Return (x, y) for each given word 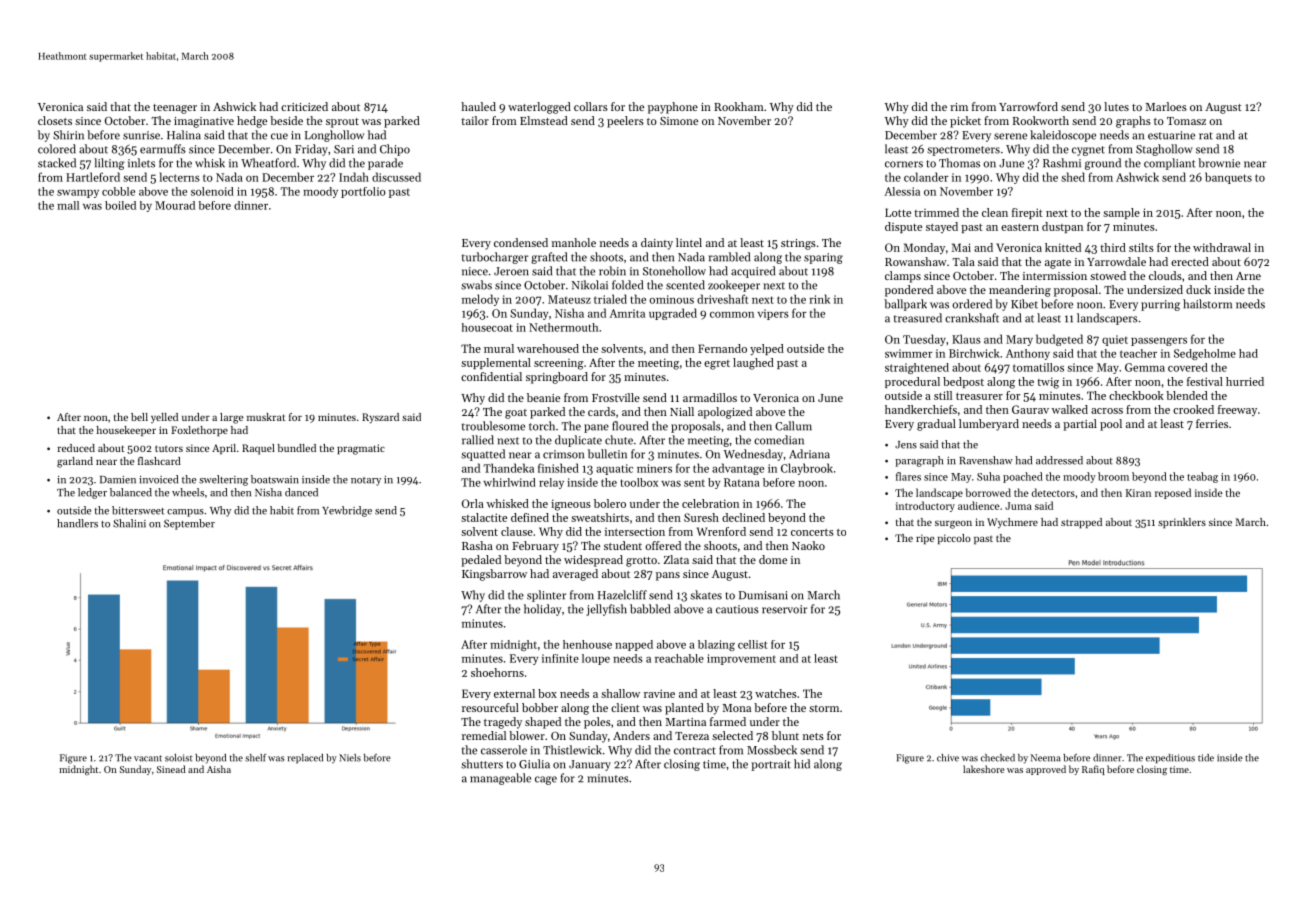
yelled (164, 418)
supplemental (496, 363)
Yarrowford (1028, 106)
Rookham (739, 106)
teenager (175, 109)
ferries (1212, 423)
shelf (255, 758)
